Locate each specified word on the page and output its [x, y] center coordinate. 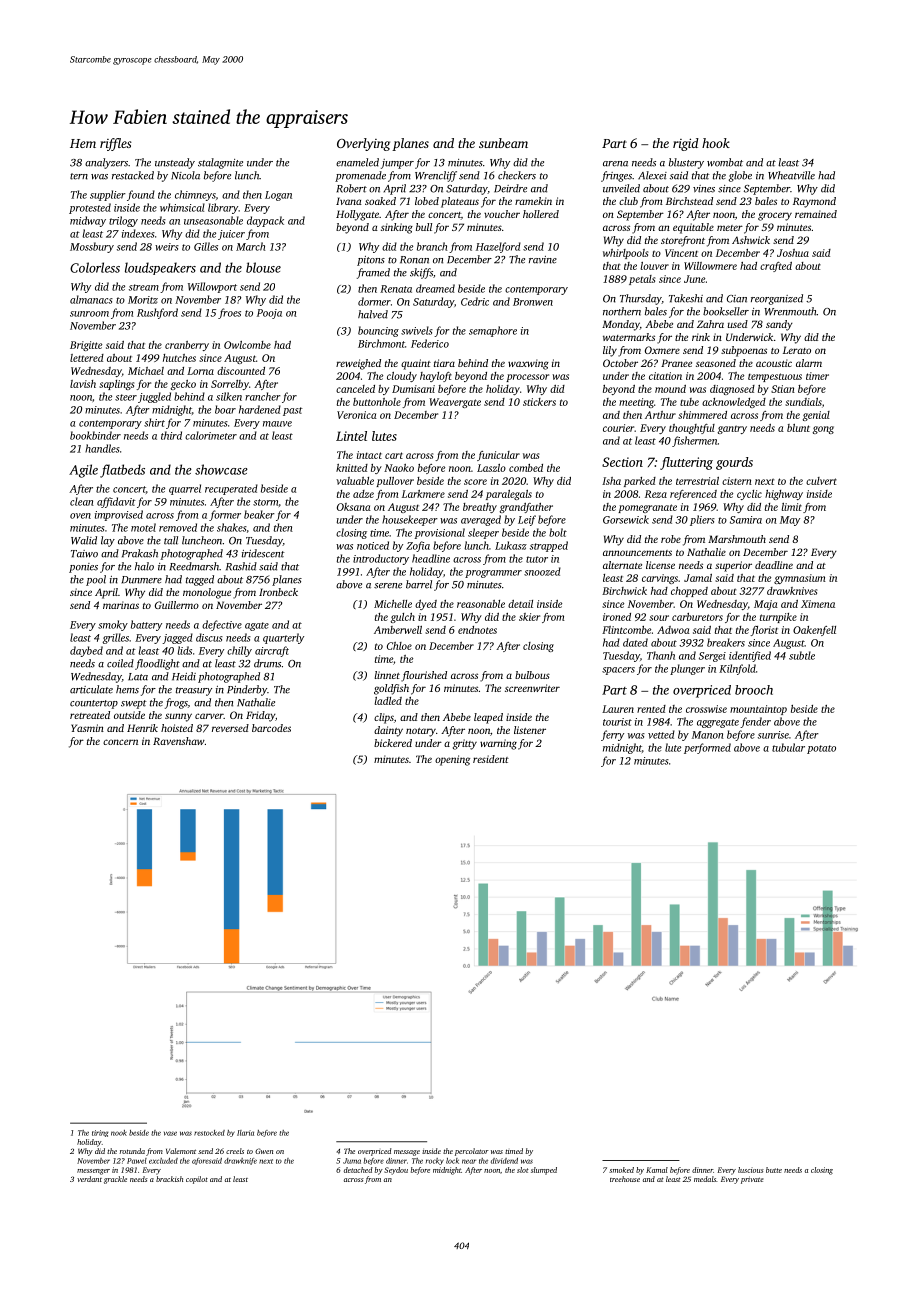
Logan [278, 196]
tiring [100, 1133]
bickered [393, 743]
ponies [83, 568]
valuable [355, 481]
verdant [89, 1179]
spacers [618, 671]
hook [716, 143]
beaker [259, 514]
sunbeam [503, 143]
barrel [419, 584]
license [660, 565]
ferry [612, 735]
